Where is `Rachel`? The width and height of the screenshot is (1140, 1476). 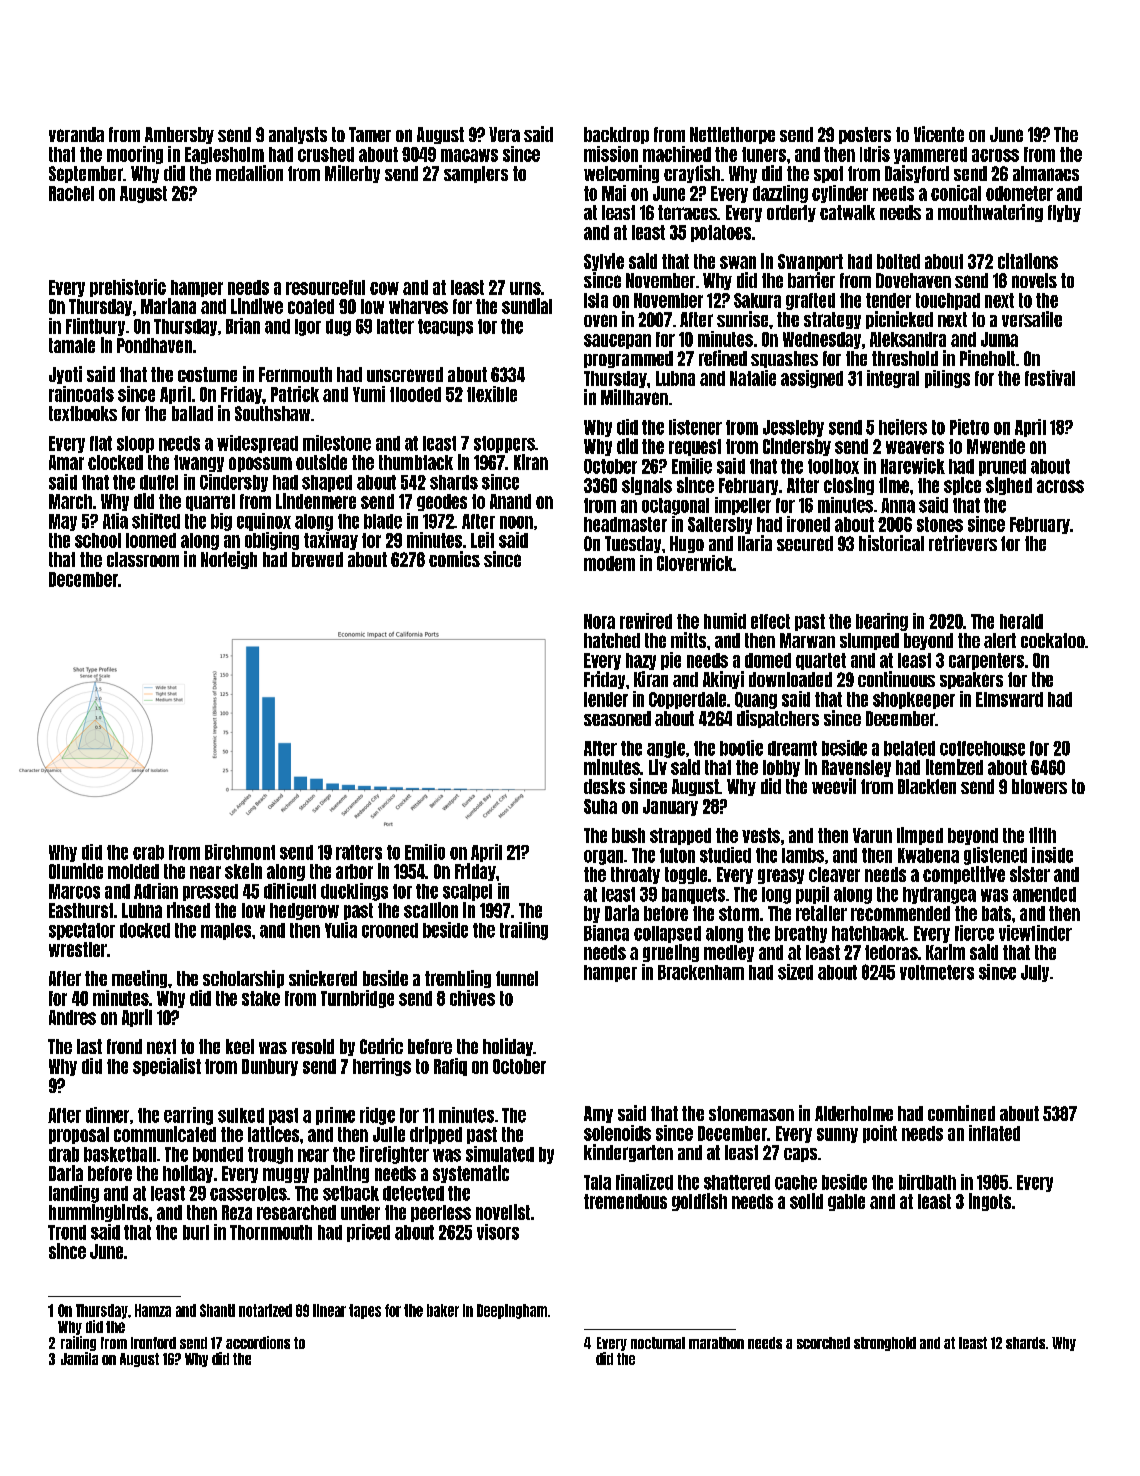 Rachel is located at coordinates (71, 193).
